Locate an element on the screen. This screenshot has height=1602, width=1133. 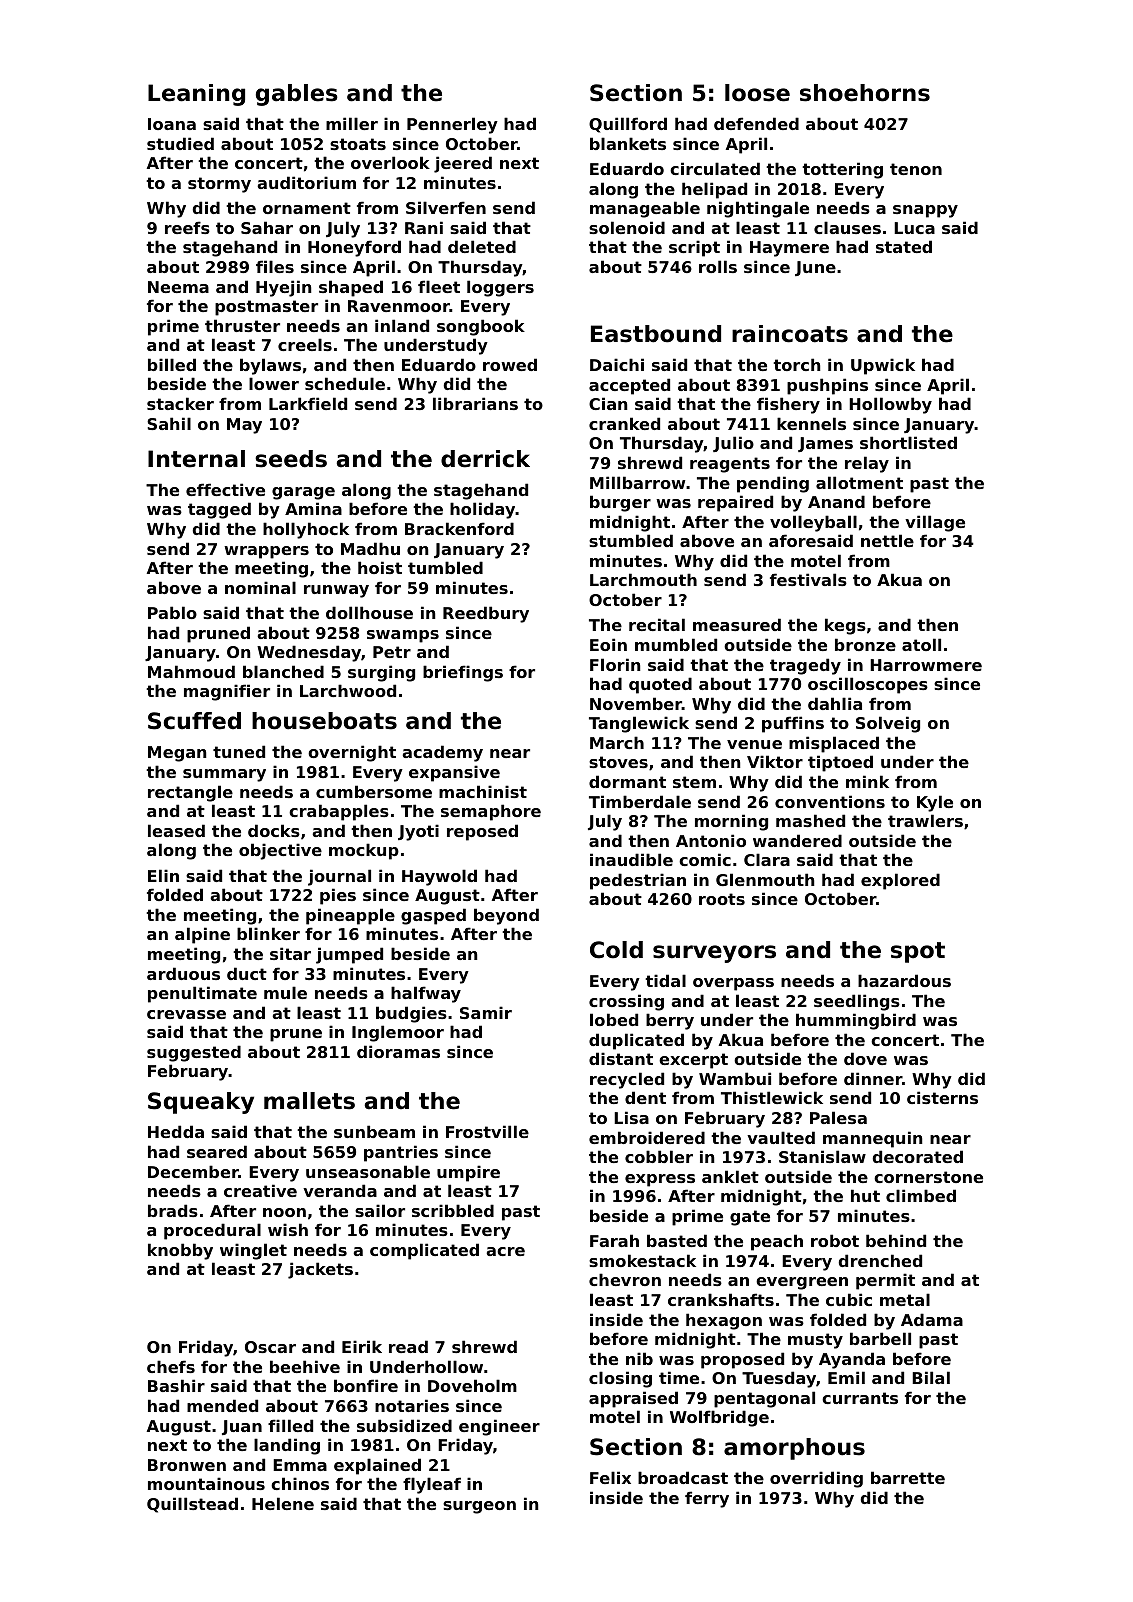
barrette is located at coordinates (908, 1477).
